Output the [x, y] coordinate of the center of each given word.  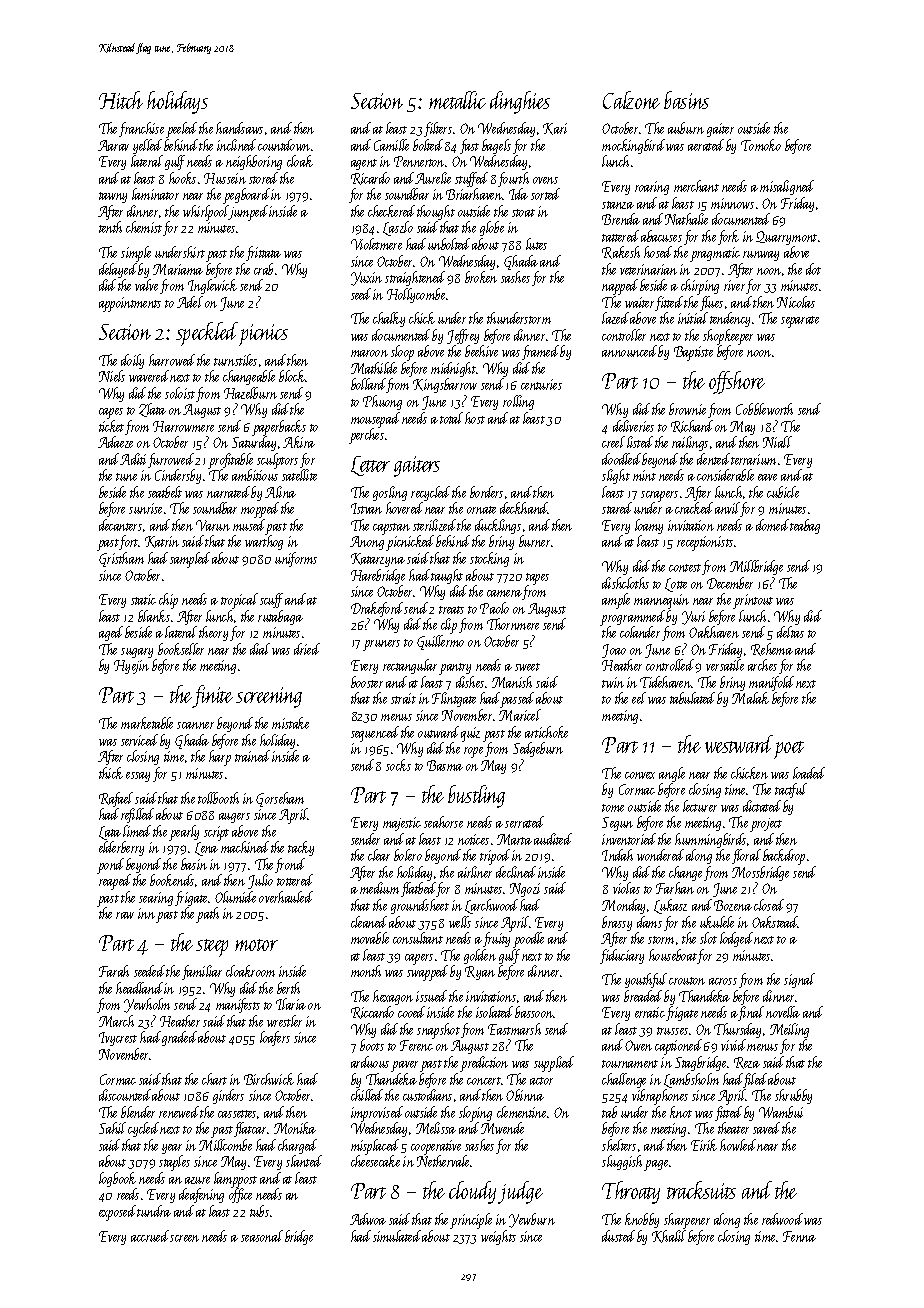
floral [746, 856]
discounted [125, 1095]
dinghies [520, 102]
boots [372, 1045]
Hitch [121, 100]
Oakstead [775, 922]
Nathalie [686, 219]
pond [110, 866]
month [366, 971]
